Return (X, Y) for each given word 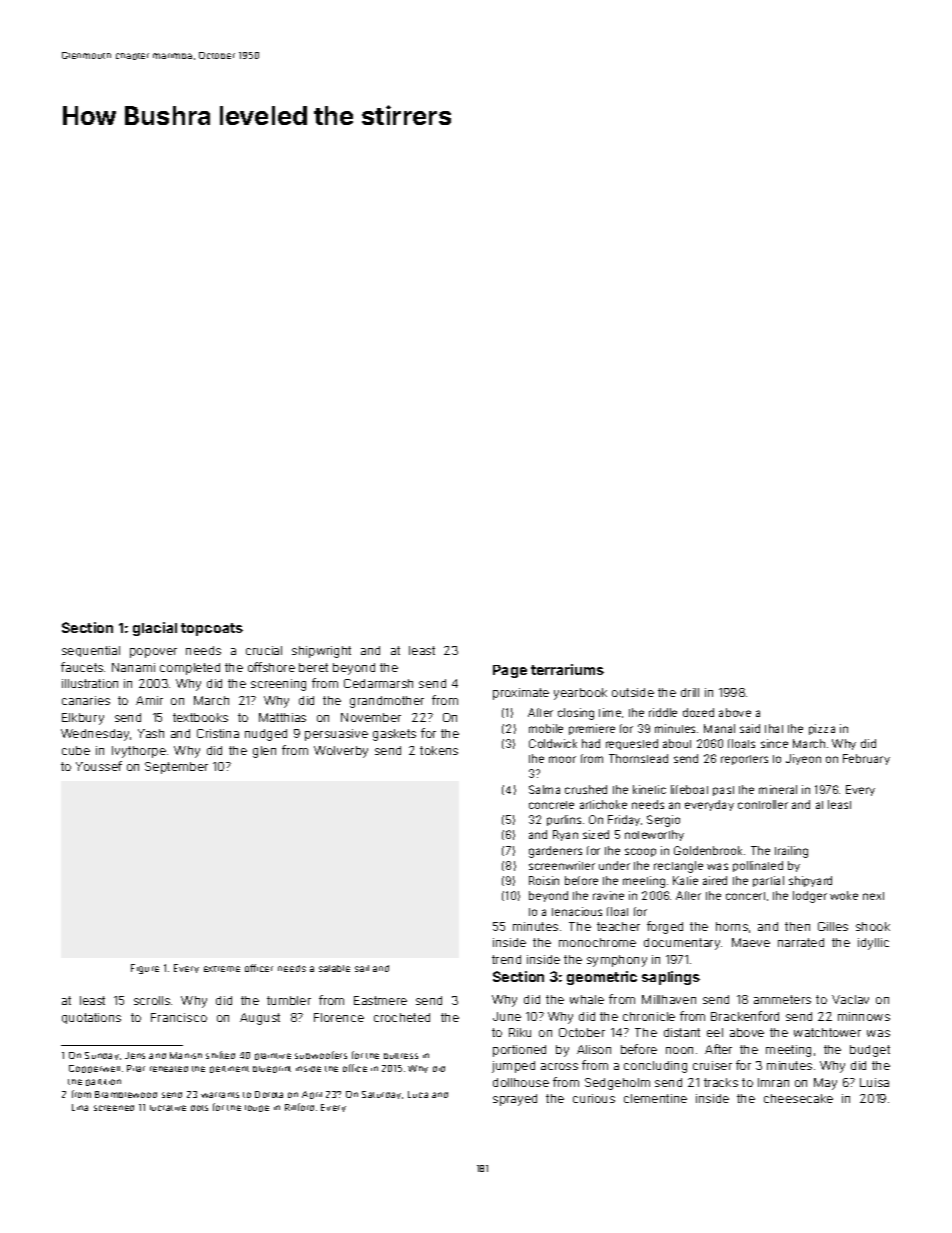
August (260, 1019)
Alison (594, 1049)
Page (510, 671)
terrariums (567, 669)
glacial (155, 629)
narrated (801, 942)
